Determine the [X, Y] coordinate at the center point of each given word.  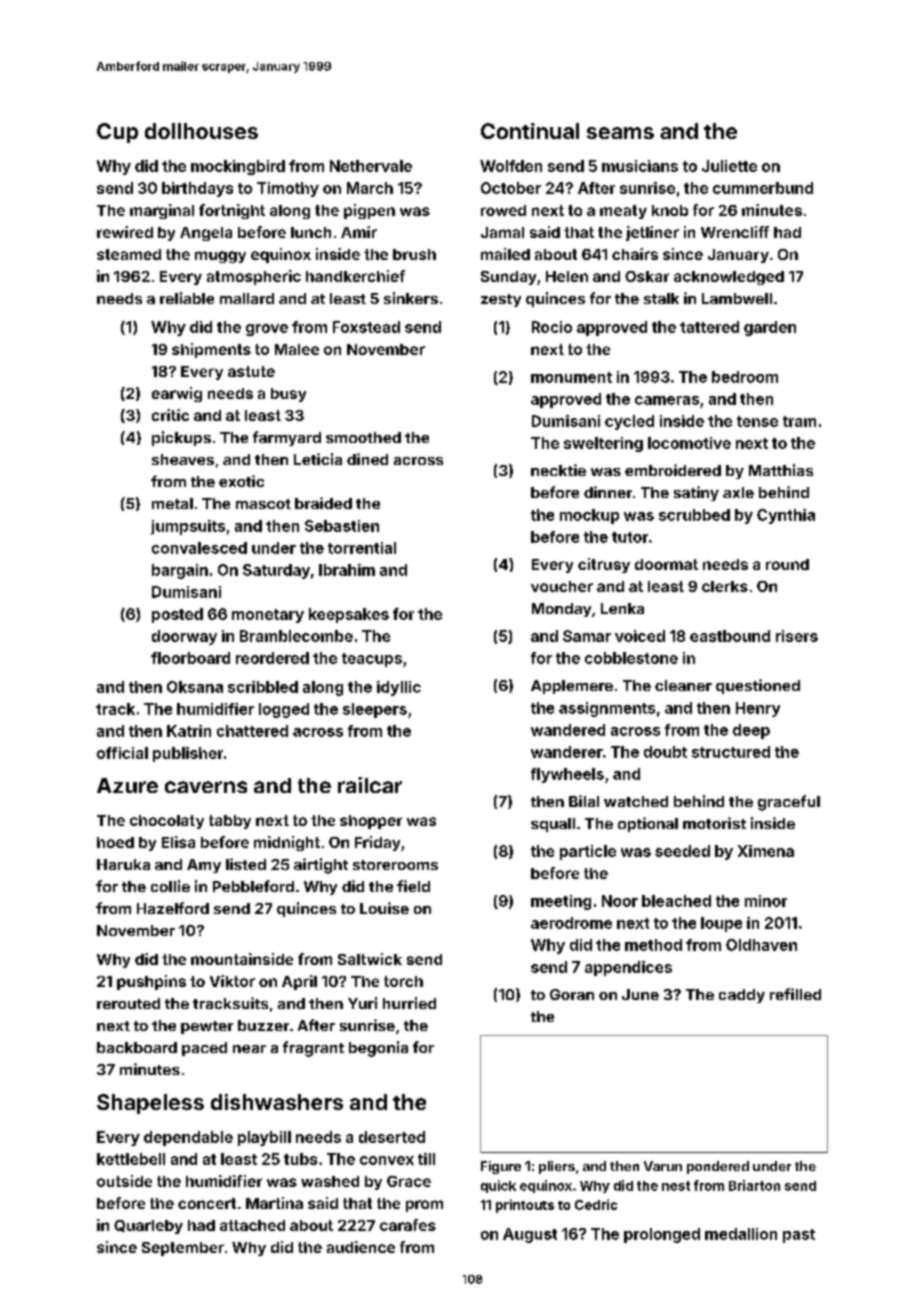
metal [172, 503]
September [183, 1249]
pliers [557, 1167]
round [787, 564]
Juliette [729, 166]
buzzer [263, 1025]
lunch [311, 232]
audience [361, 1247]
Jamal [502, 232]
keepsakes [349, 615]
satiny [696, 493]
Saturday [276, 571]
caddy [742, 996]
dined [367, 459]
